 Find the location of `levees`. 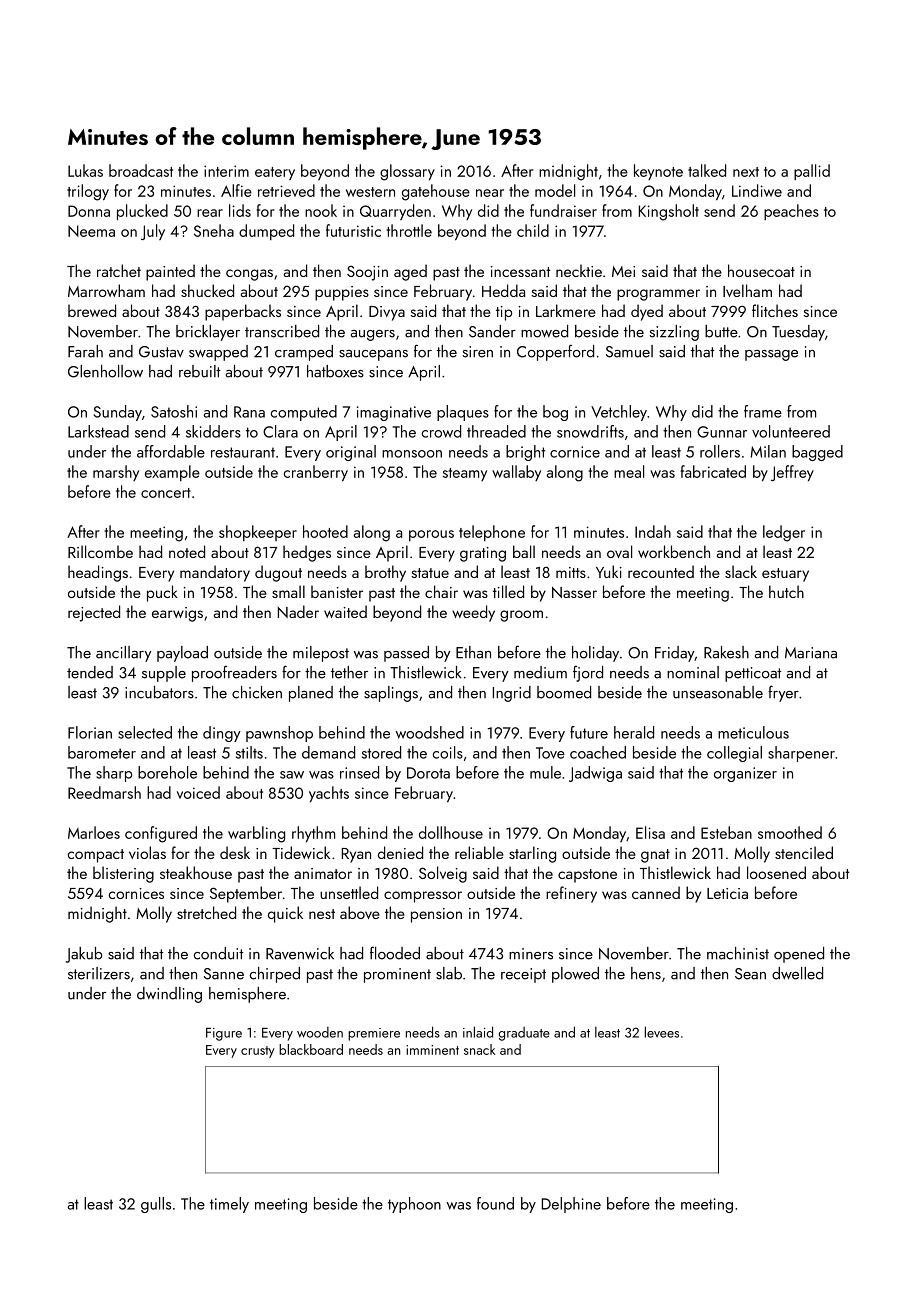

levees is located at coordinates (662, 1032).
